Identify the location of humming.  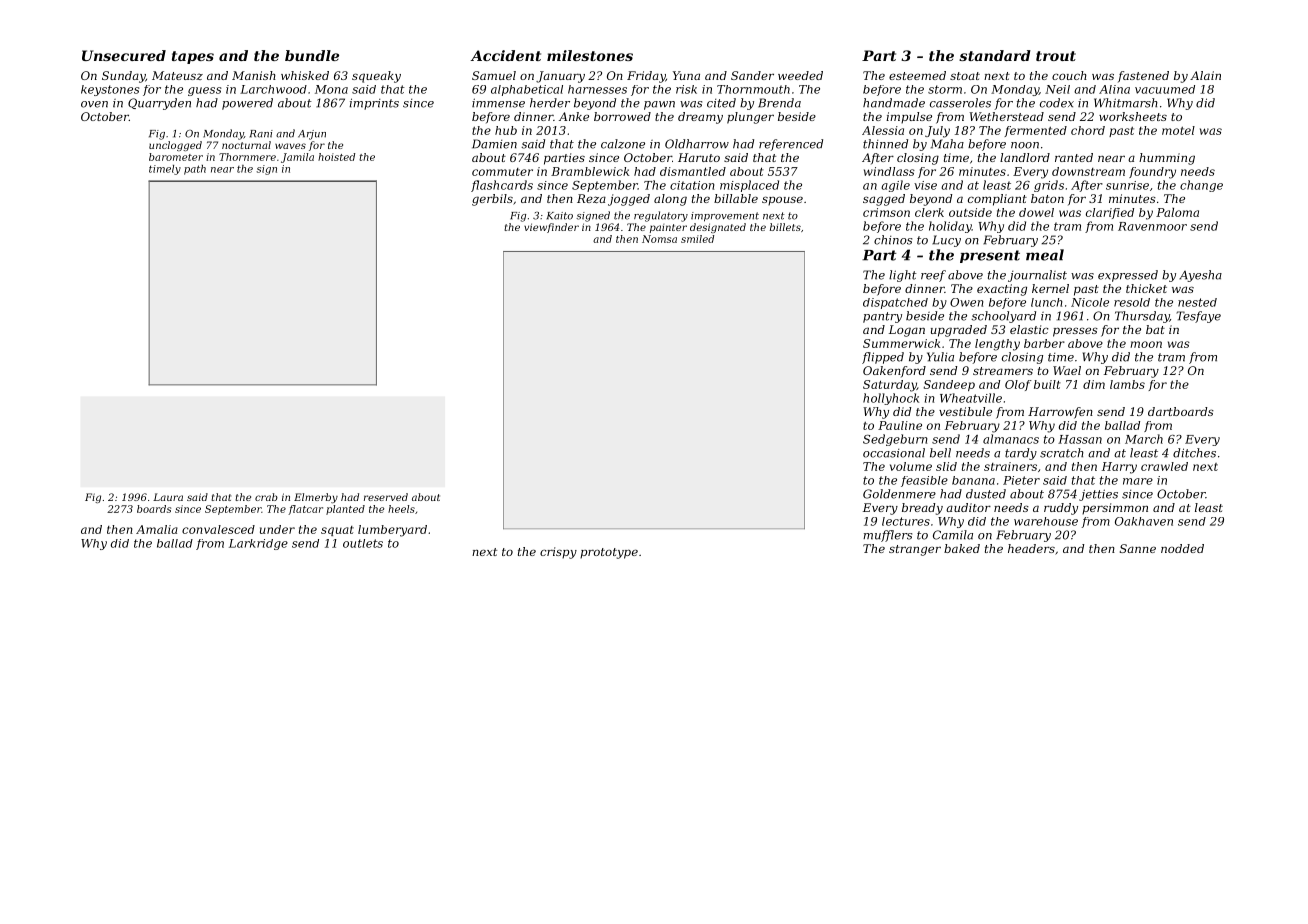
(1167, 159).
